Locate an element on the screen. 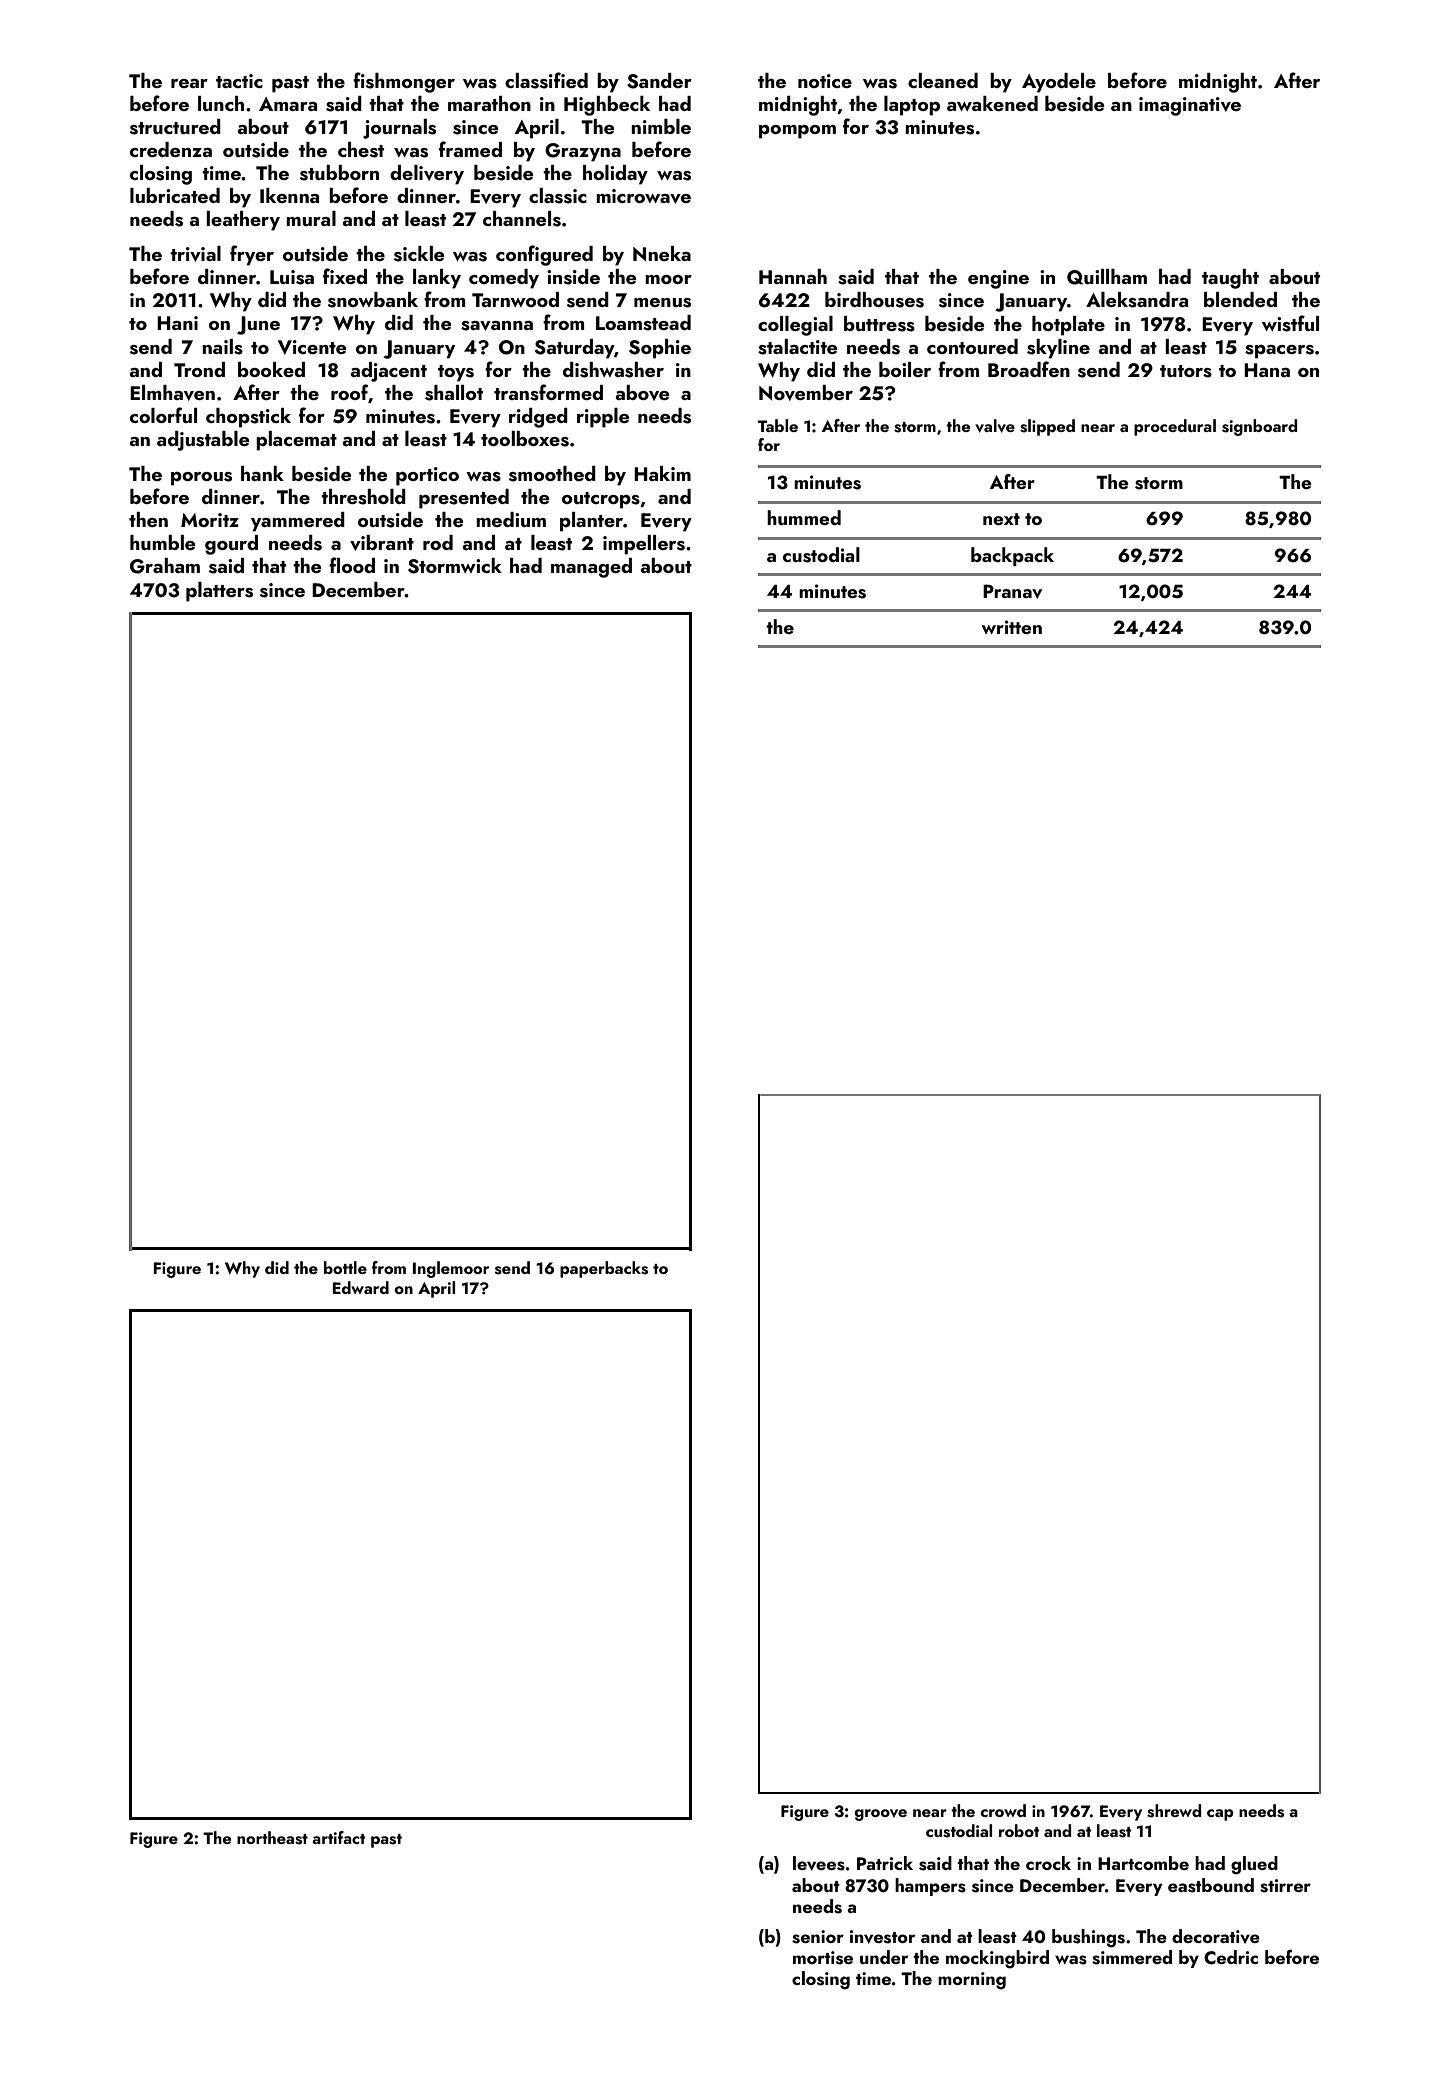 The width and height of the screenshot is (1450, 2100). procedural is located at coordinates (1175, 427).
